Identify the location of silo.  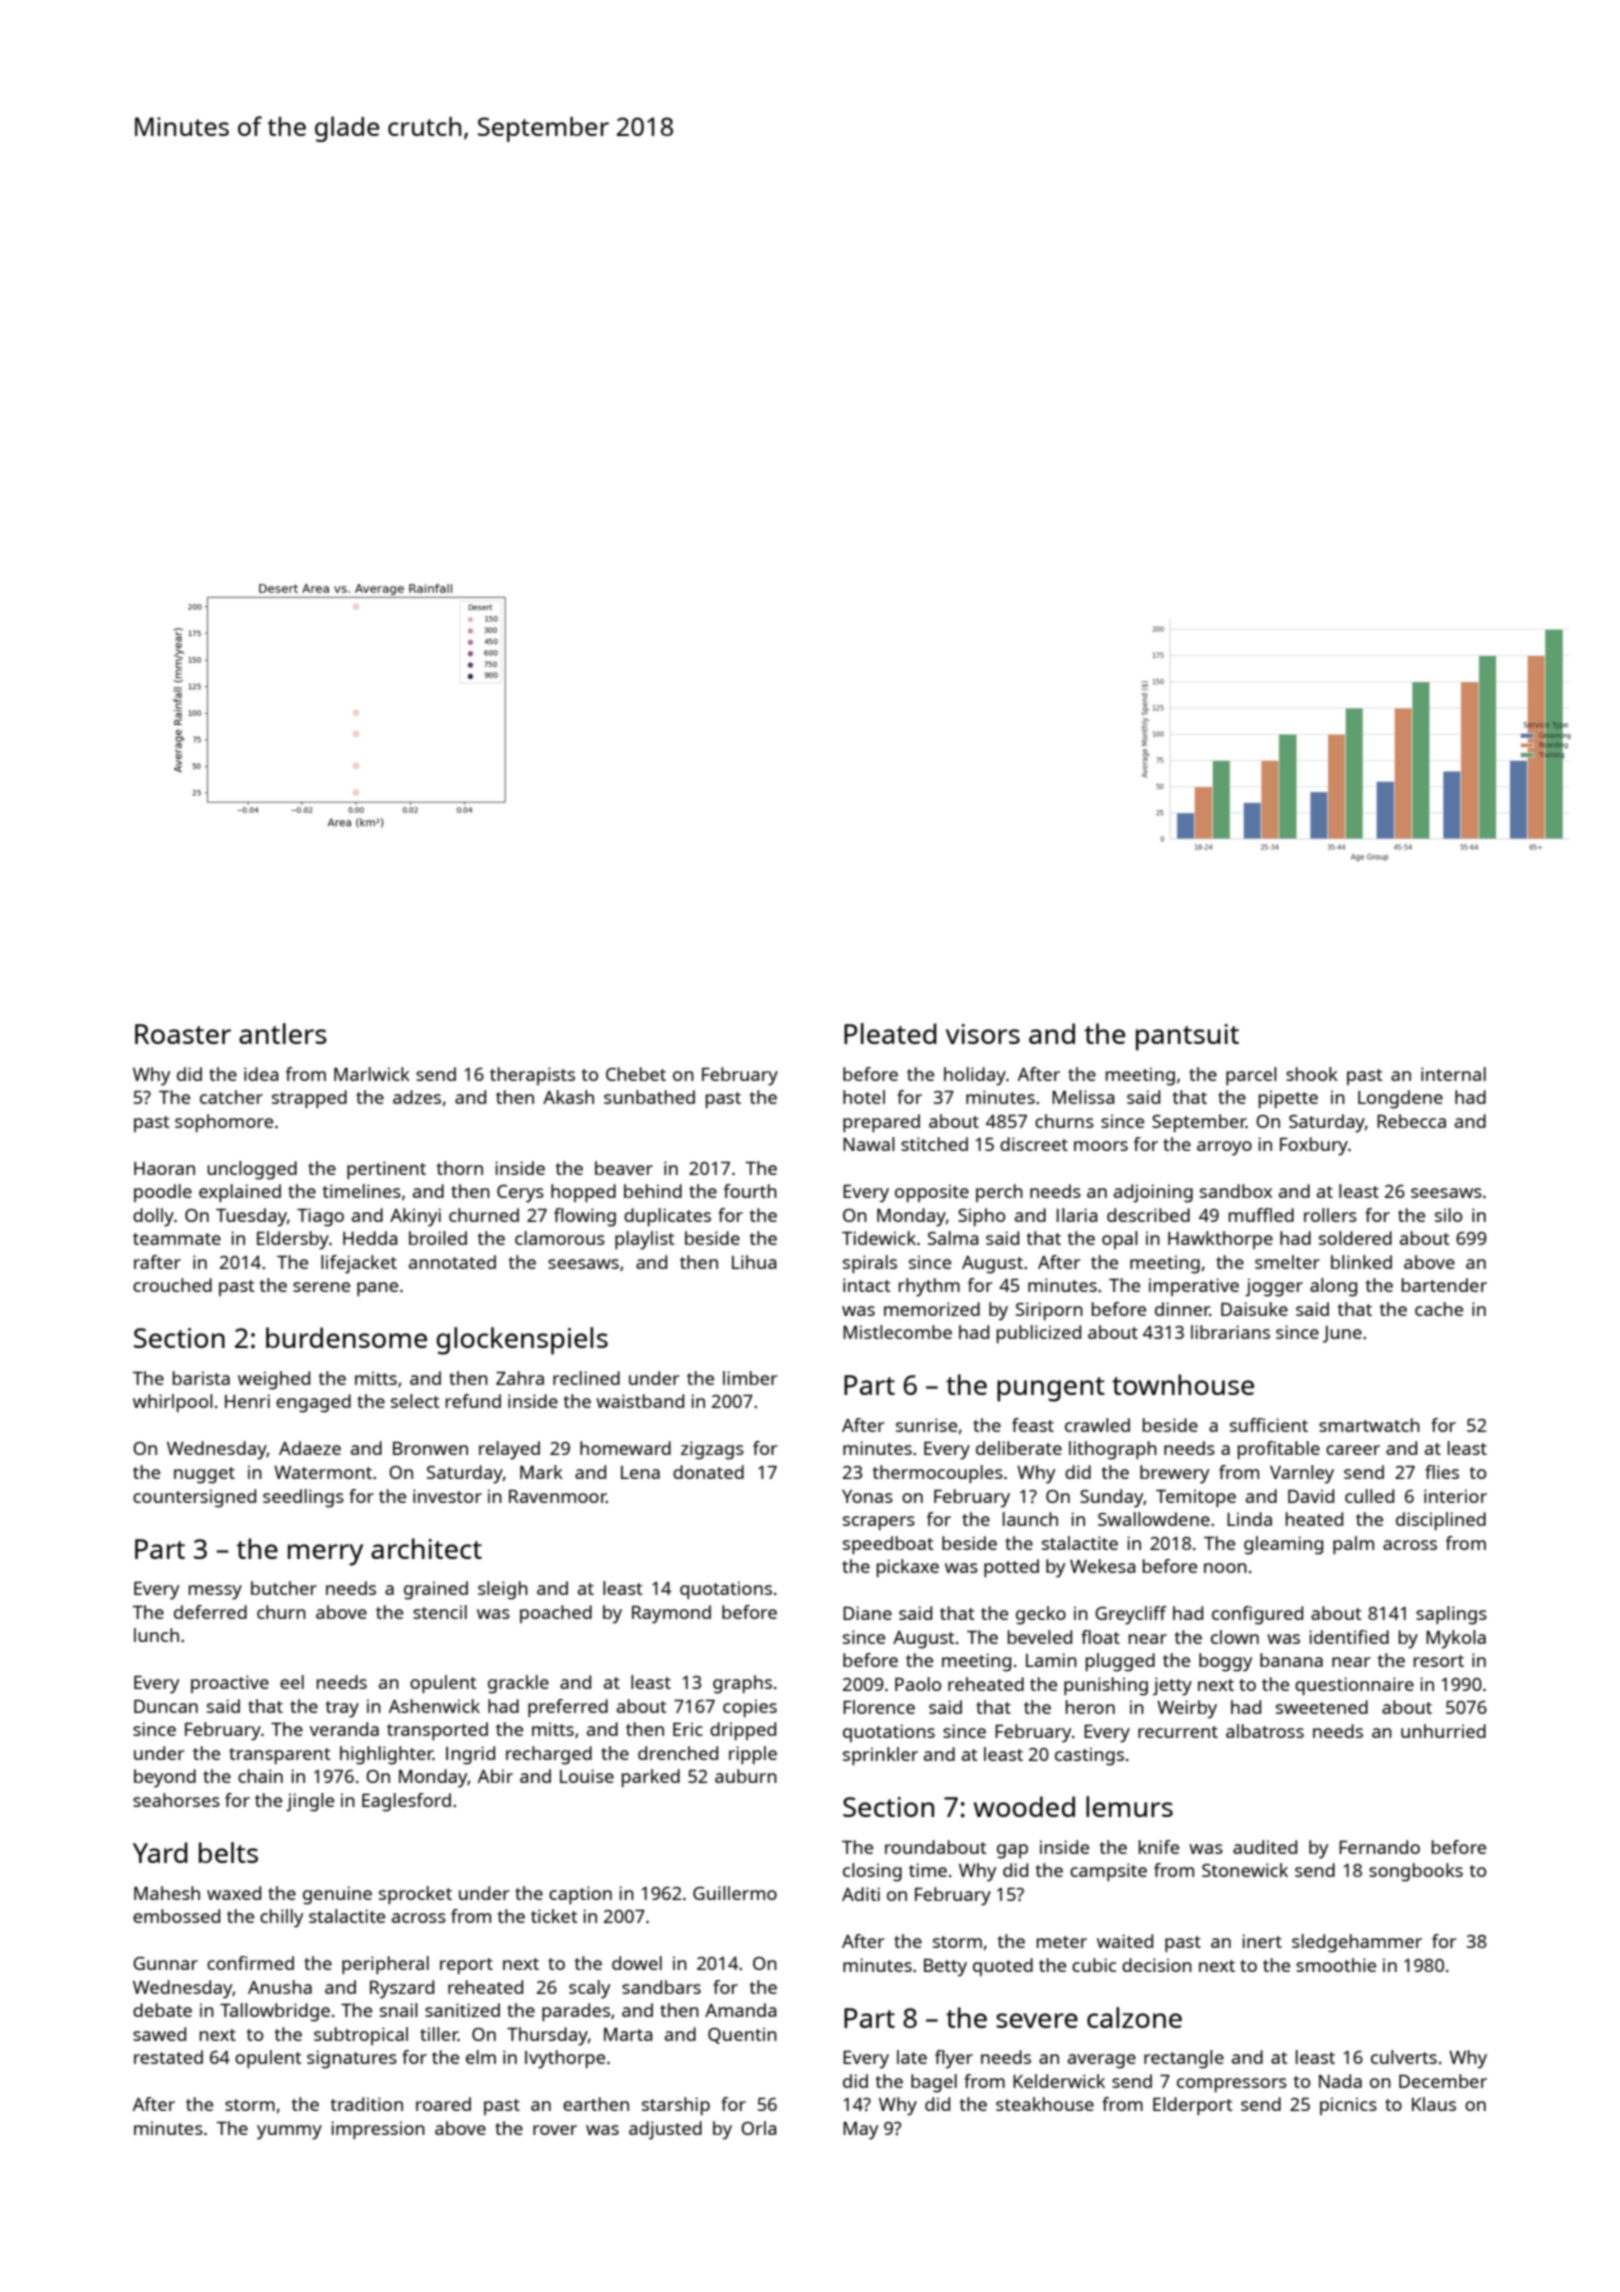
(1448, 1215).
